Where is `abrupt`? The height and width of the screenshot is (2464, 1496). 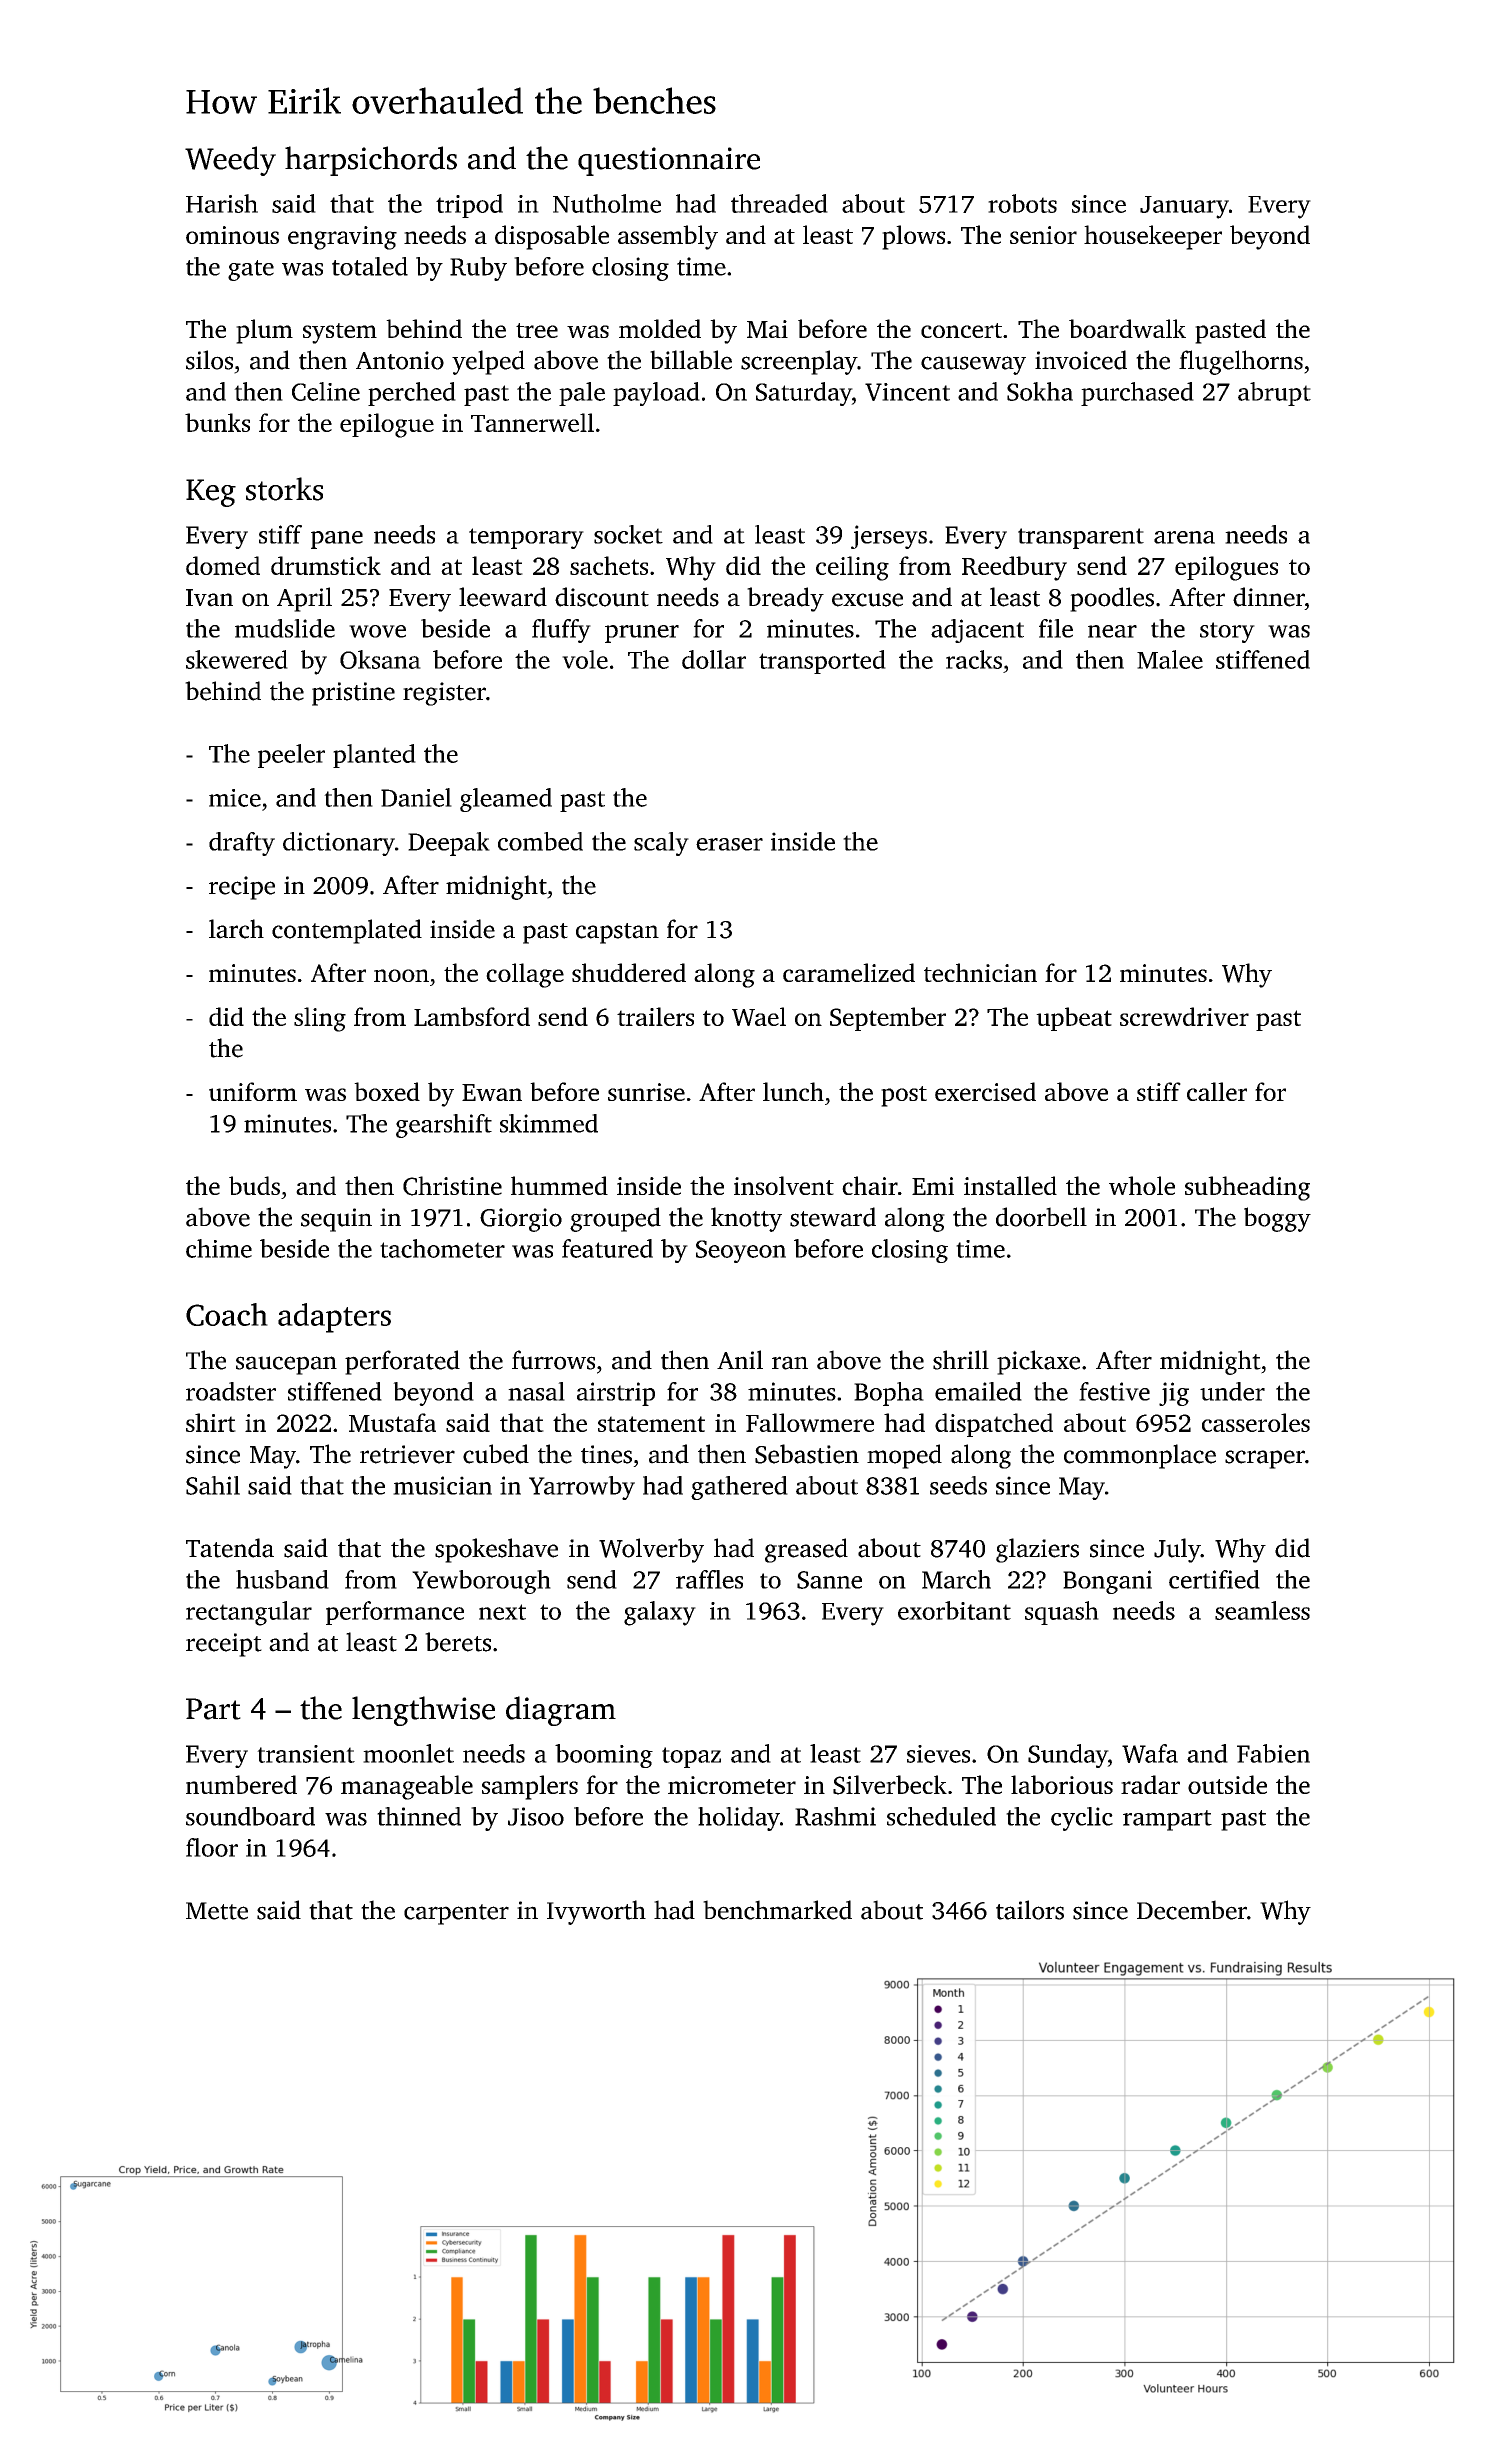
abrupt is located at coordinates (1274, 394).
